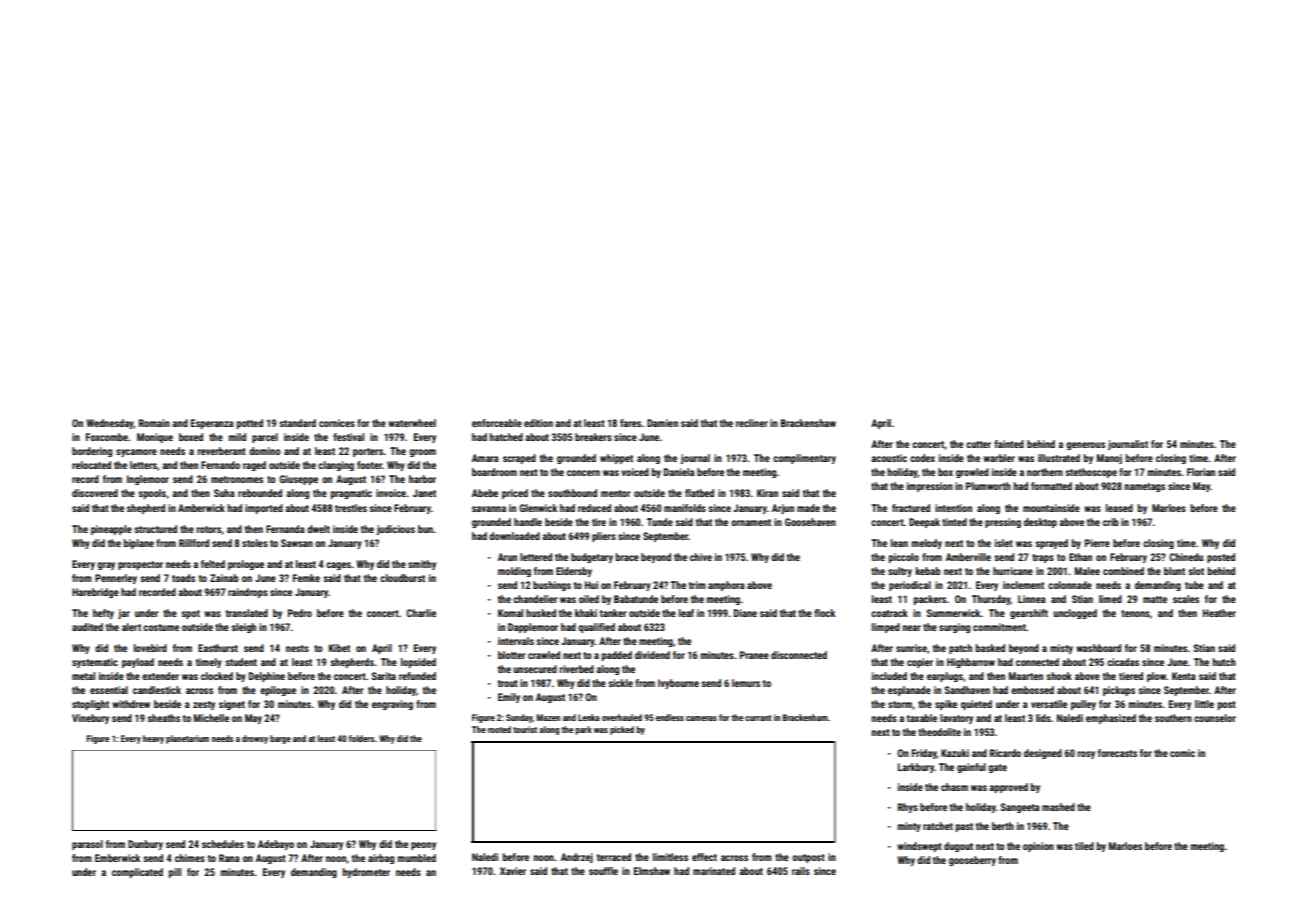 The height and width of the document is (924, 1308). Describe the element at coordinates (361, 738) in the document. I see `folders` at that location.
